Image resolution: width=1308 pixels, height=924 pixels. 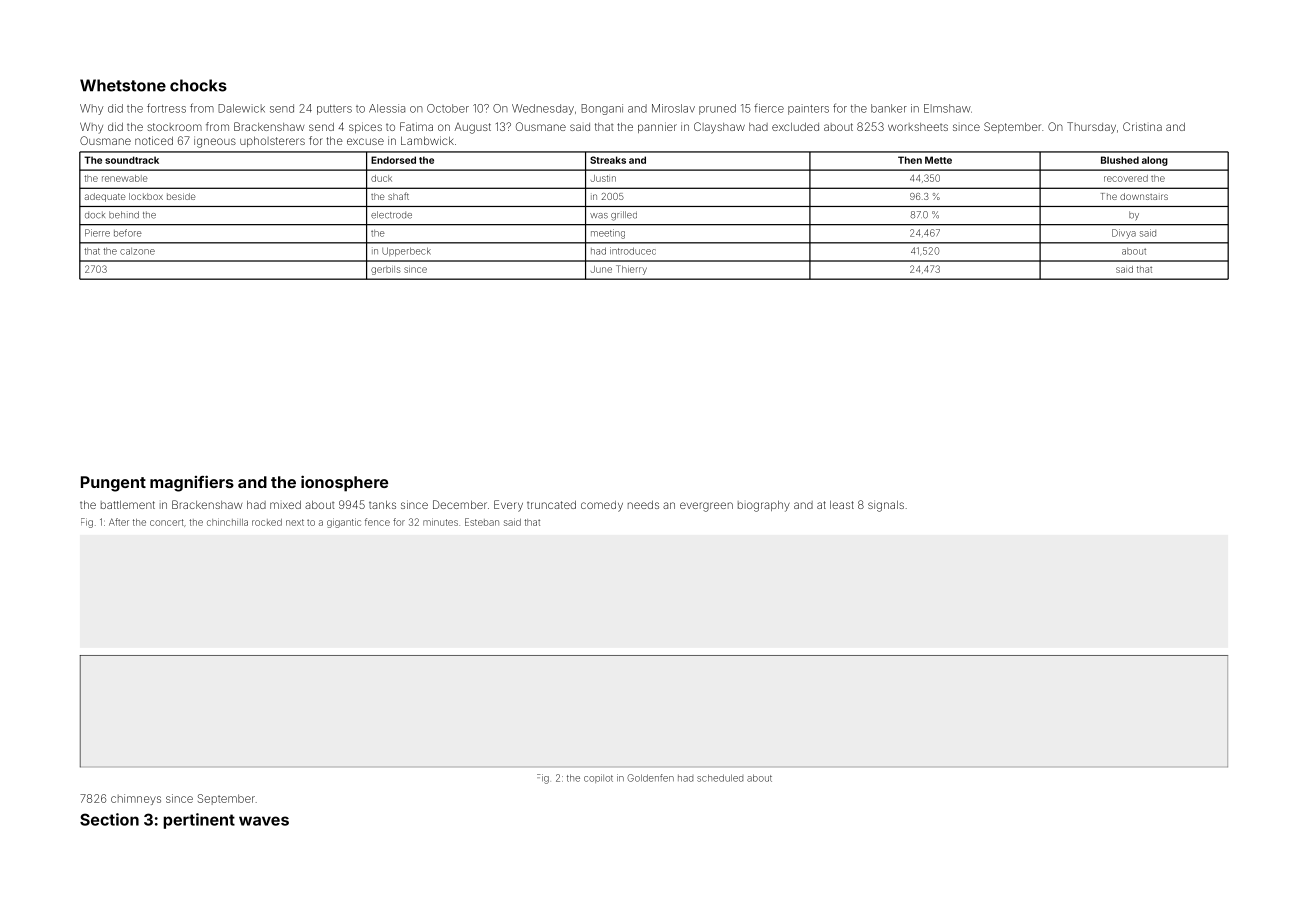 I want to click on was, so click(x=599, y=216).
